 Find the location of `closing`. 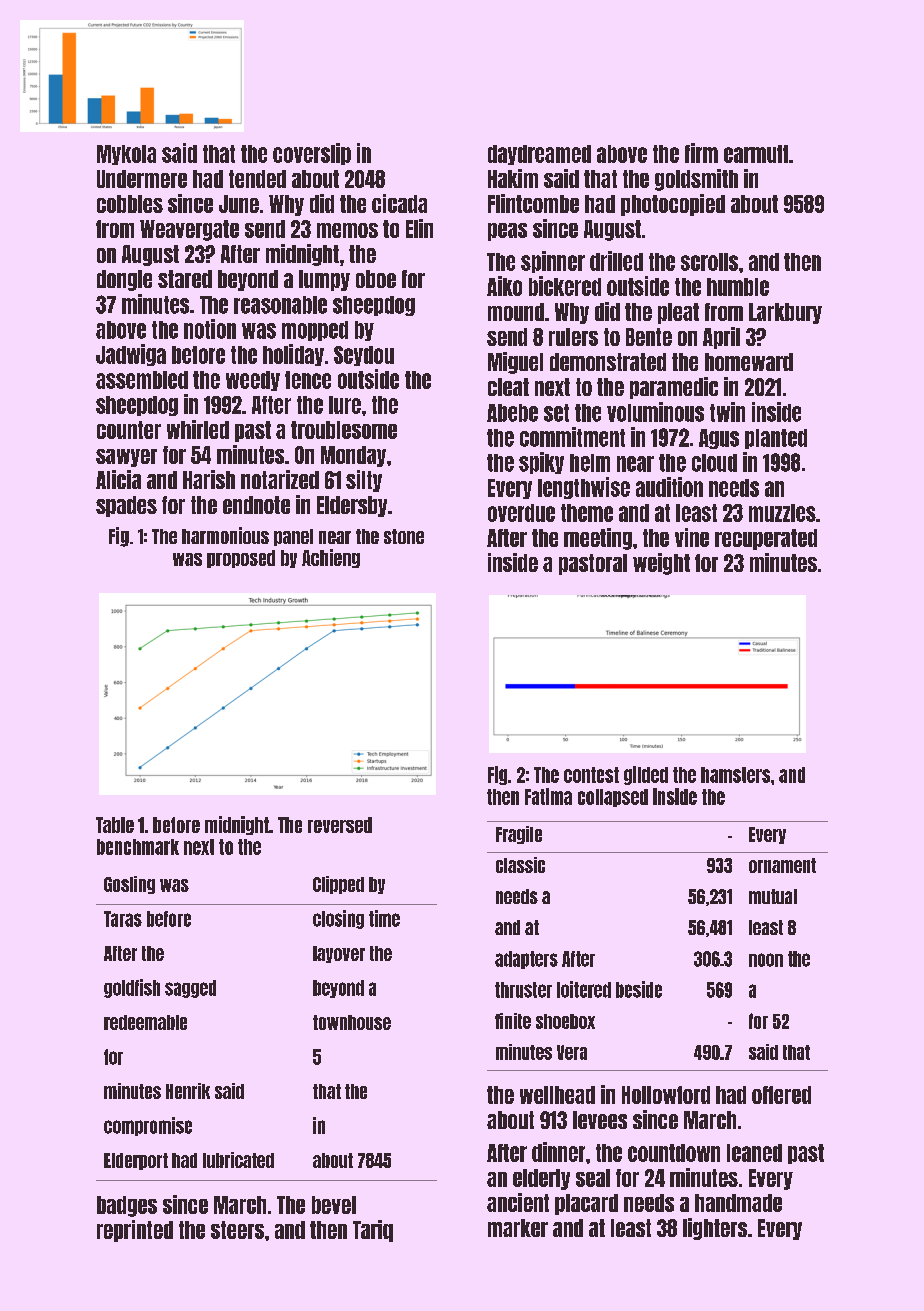

closing is located at coordinates (338, 919).
